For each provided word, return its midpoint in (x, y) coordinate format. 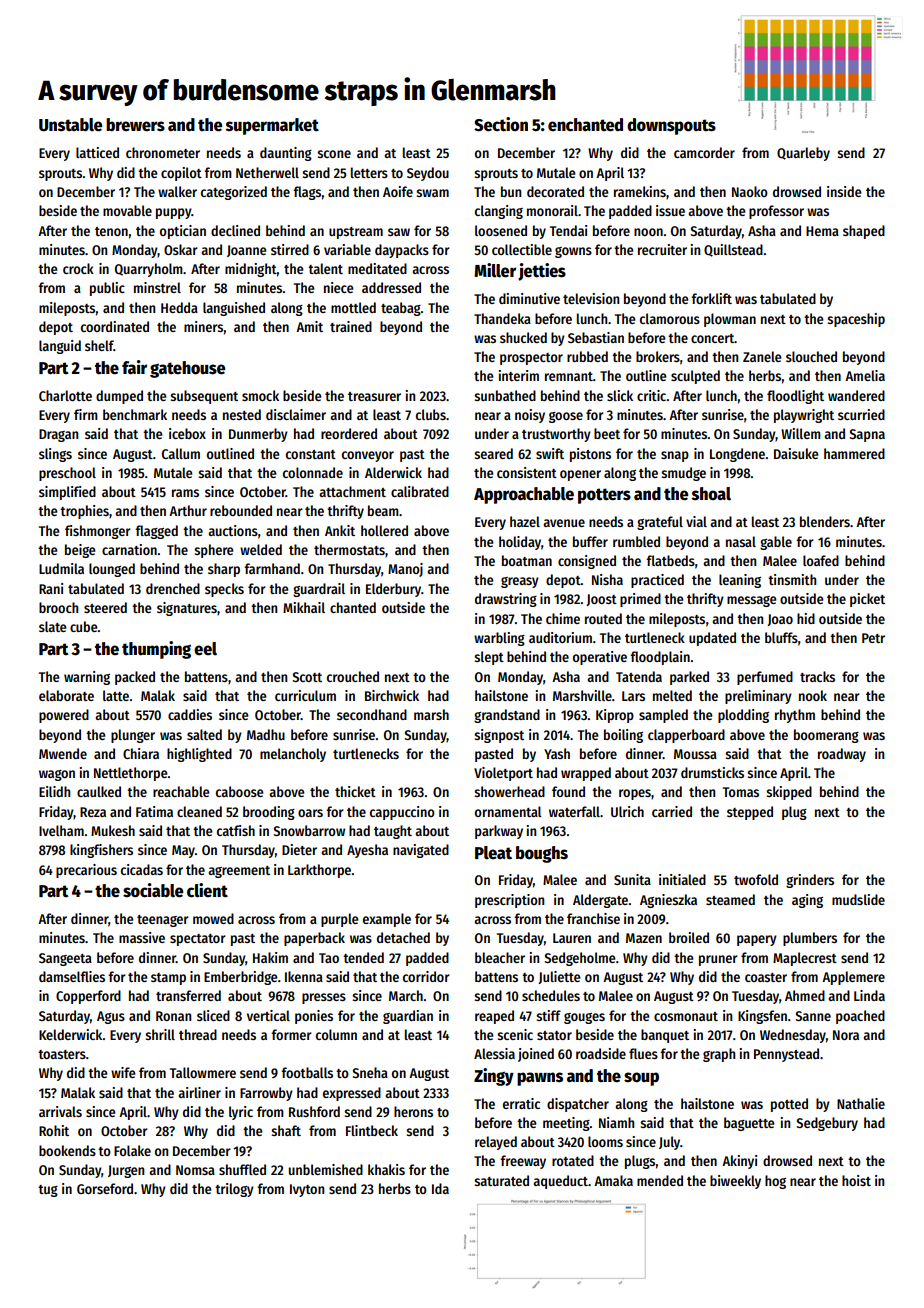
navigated (421, 851)
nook (813, 695)
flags (307, 193)
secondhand (372, 714)
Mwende (63, 753)
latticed (97, 152)
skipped (789, 793)
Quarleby (803, 154)
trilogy (234, 1190)
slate (53, 626)
